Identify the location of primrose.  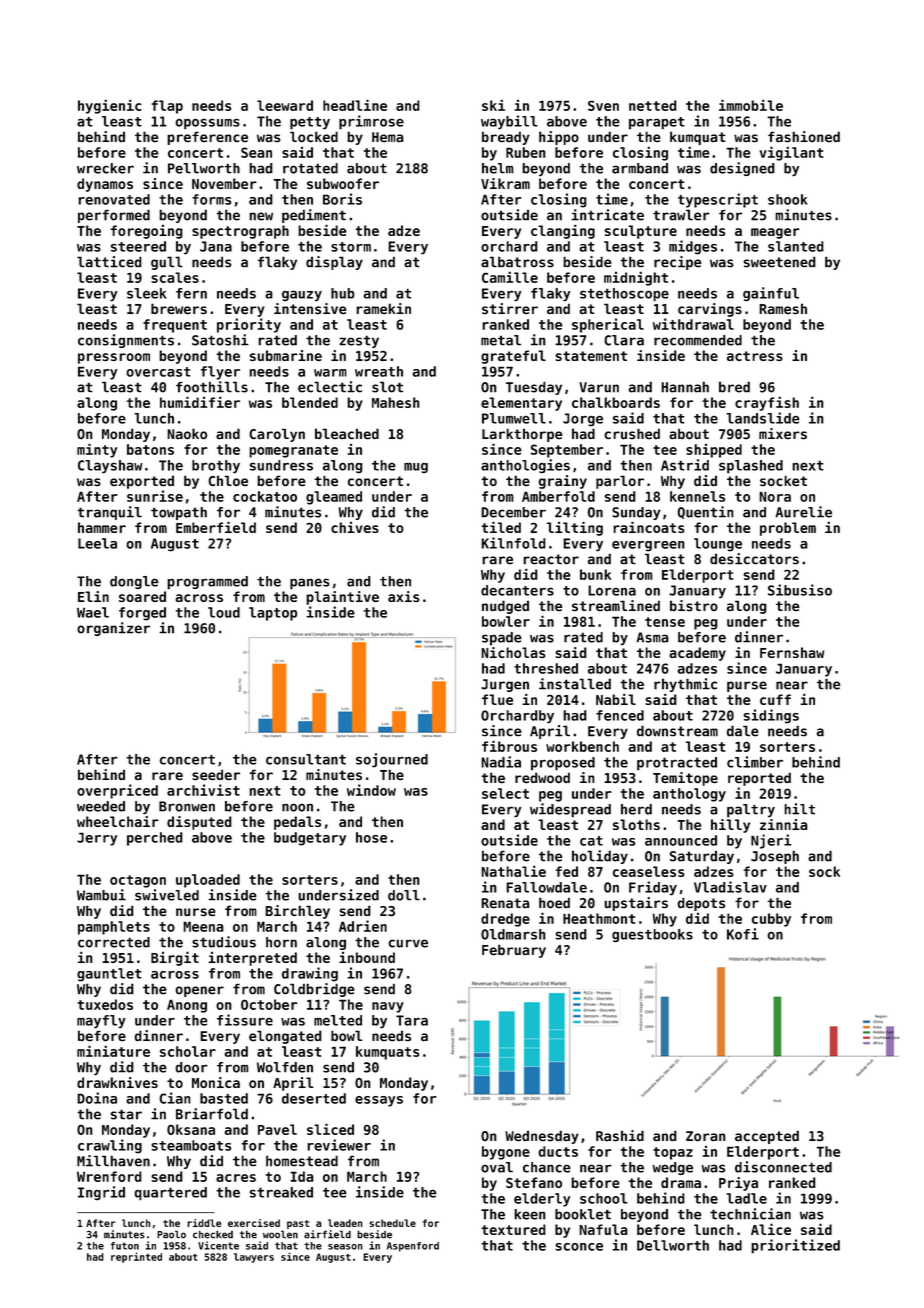
(371, 122).
